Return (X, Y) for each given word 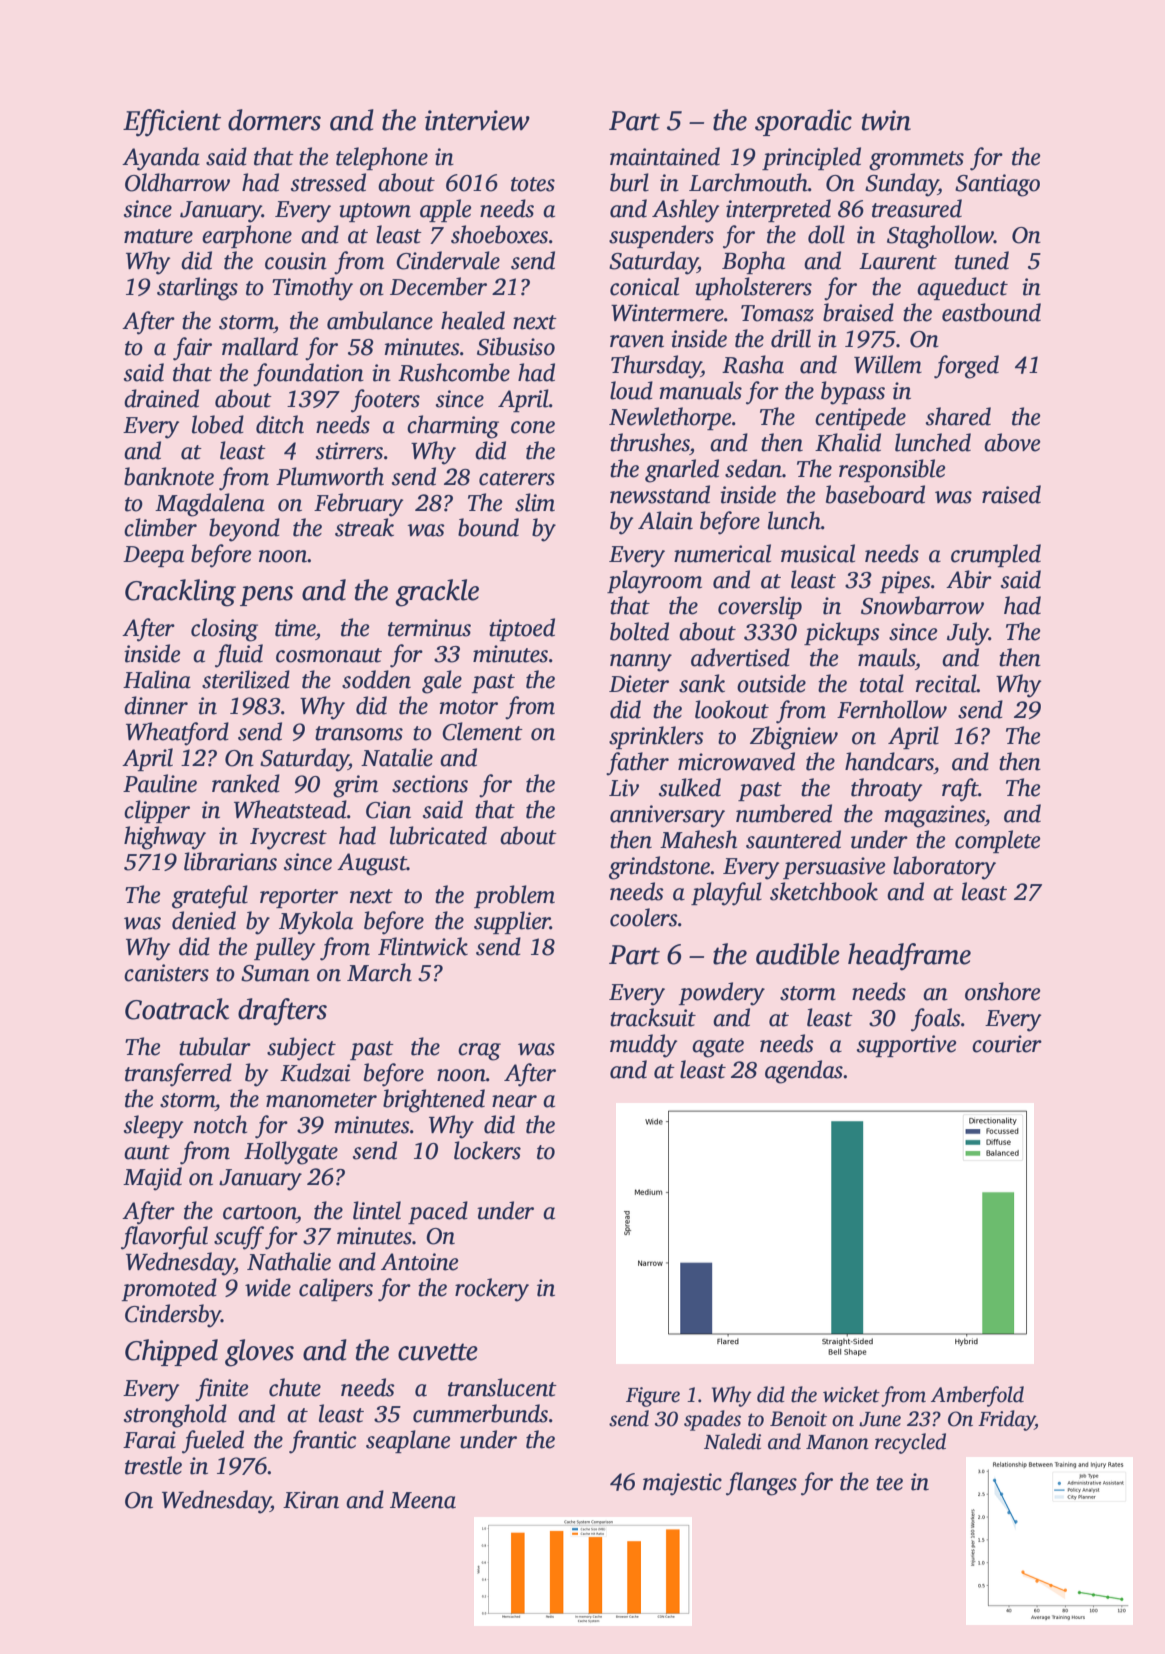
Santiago (997, 185)
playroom (654, 582)
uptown (375, 212)
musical (818, 553)
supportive (906, 1046)
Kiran (311, 1500)
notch (220, 1124)
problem (514, 896)
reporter (299, 898)
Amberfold (977, 1396)
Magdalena (210, 505)
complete (997, 841)
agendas (804, 1072)
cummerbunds (480, 1413)
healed (473, 320)
